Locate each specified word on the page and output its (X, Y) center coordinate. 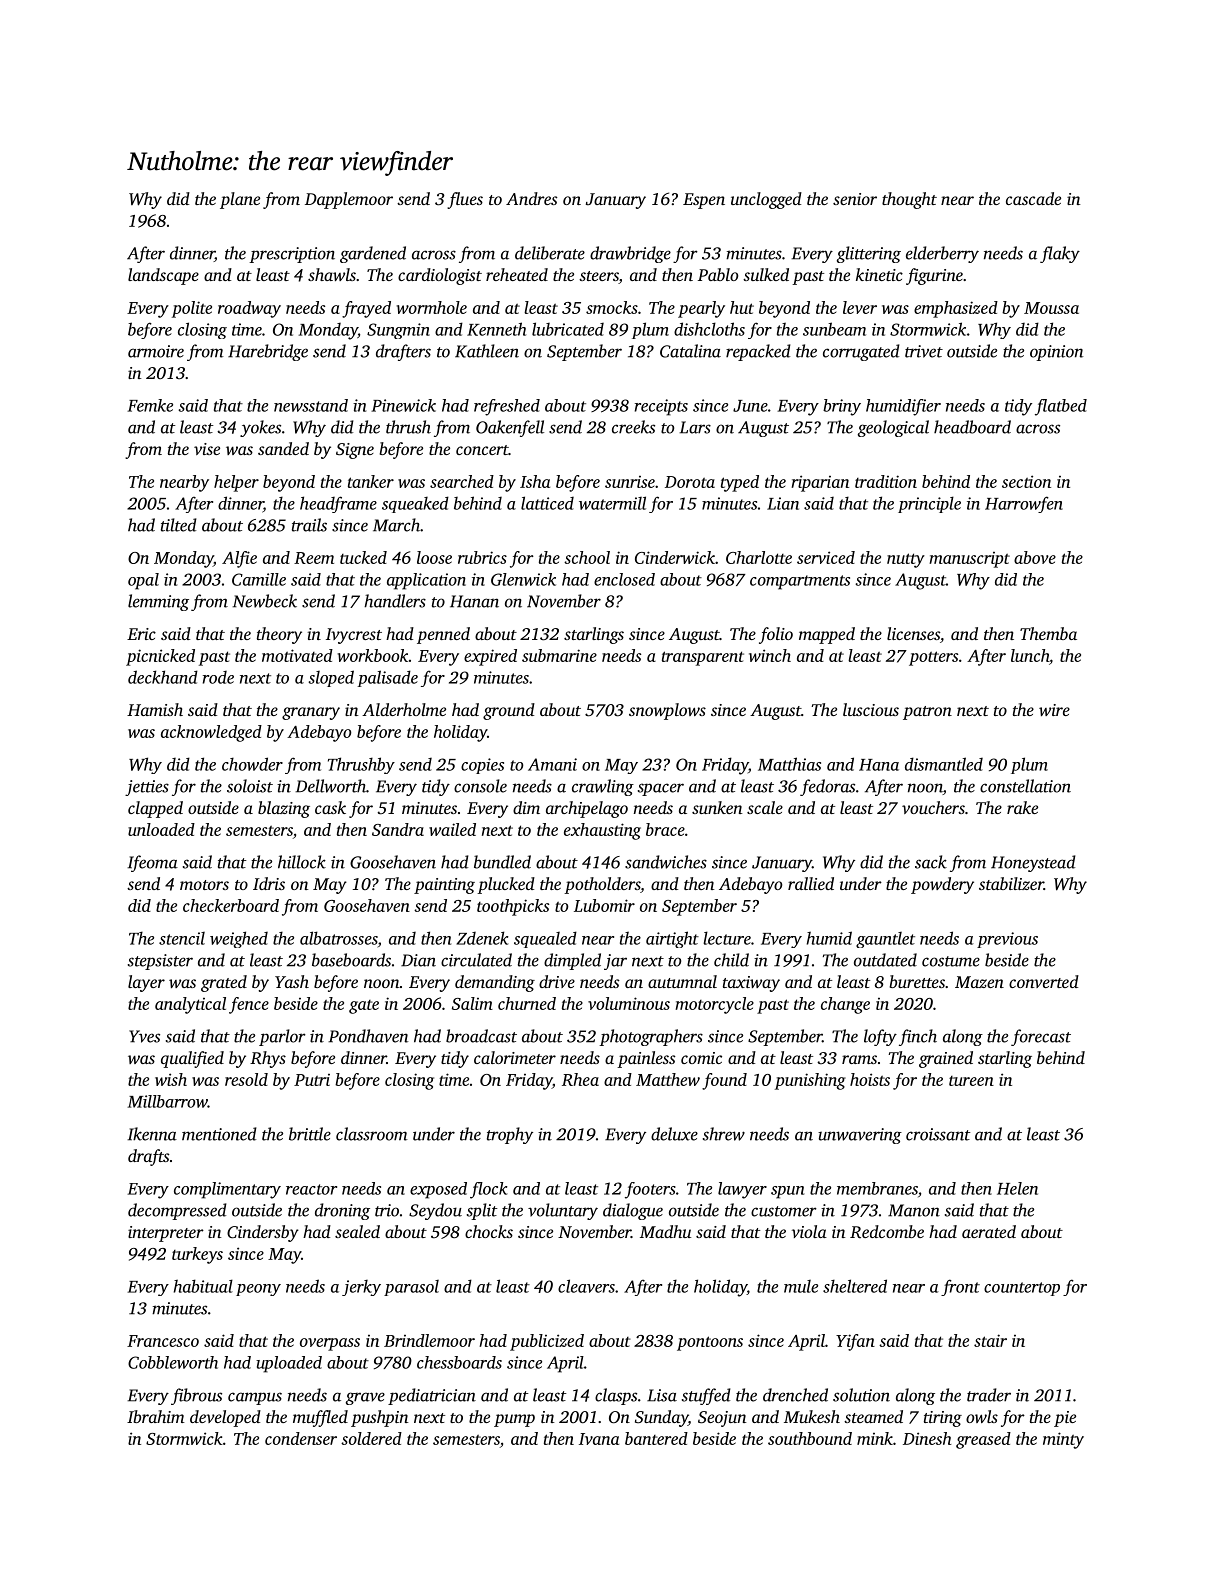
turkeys (197, 1255)
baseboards (351, 960)
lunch (1030, 655)
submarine (559, 655)
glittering (869, 254)
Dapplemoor (349, 200)
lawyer (742, 1190)
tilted (179, 525)
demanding (495, 983)
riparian (820, 483)
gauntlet (885, 940)
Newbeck (264, 601)
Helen (1017, 1188)
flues (465, 200)
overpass (330, 1344)
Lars (695, 427)
